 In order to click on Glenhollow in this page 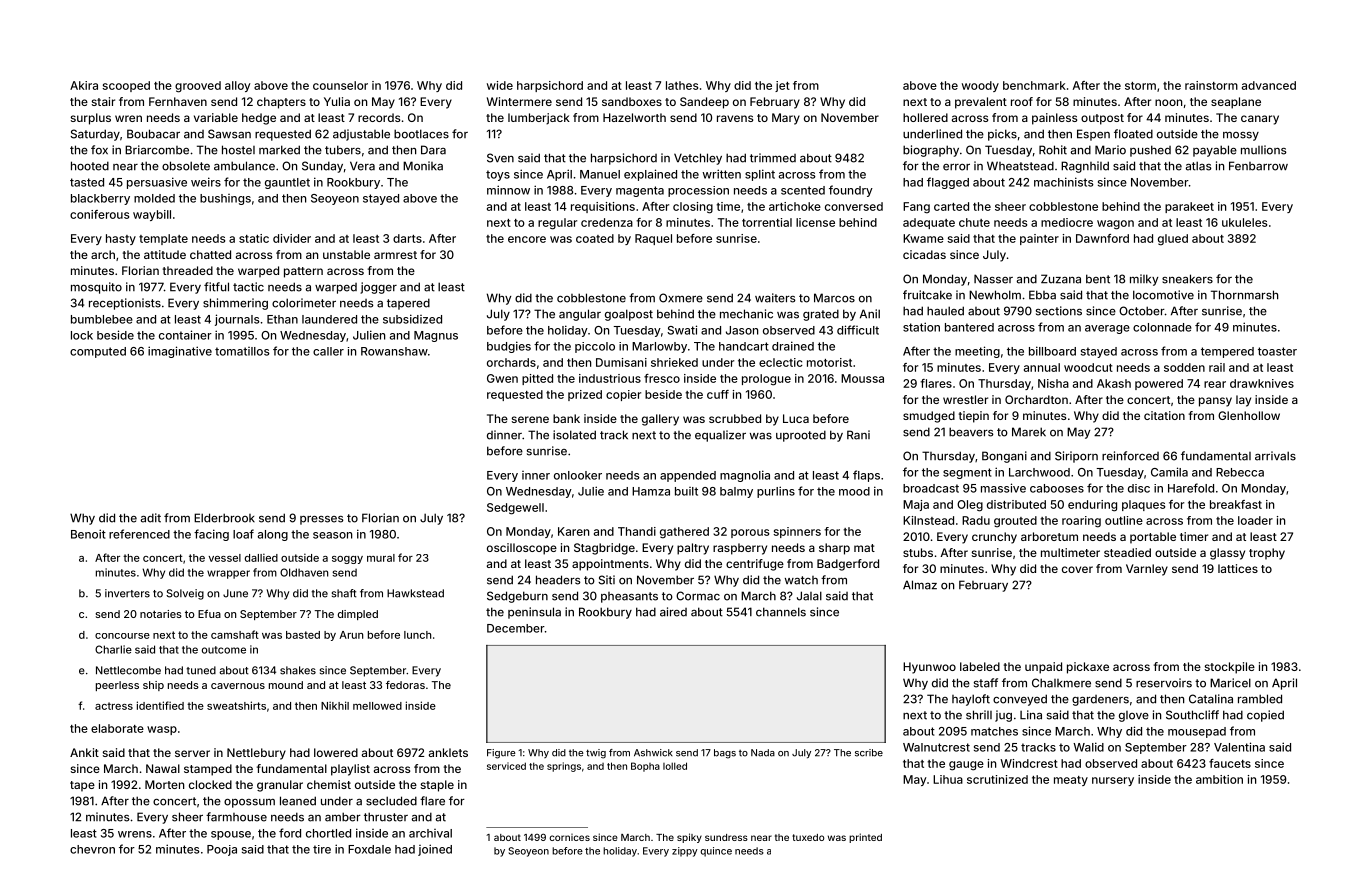, I will do `click(1249, 415)`.
